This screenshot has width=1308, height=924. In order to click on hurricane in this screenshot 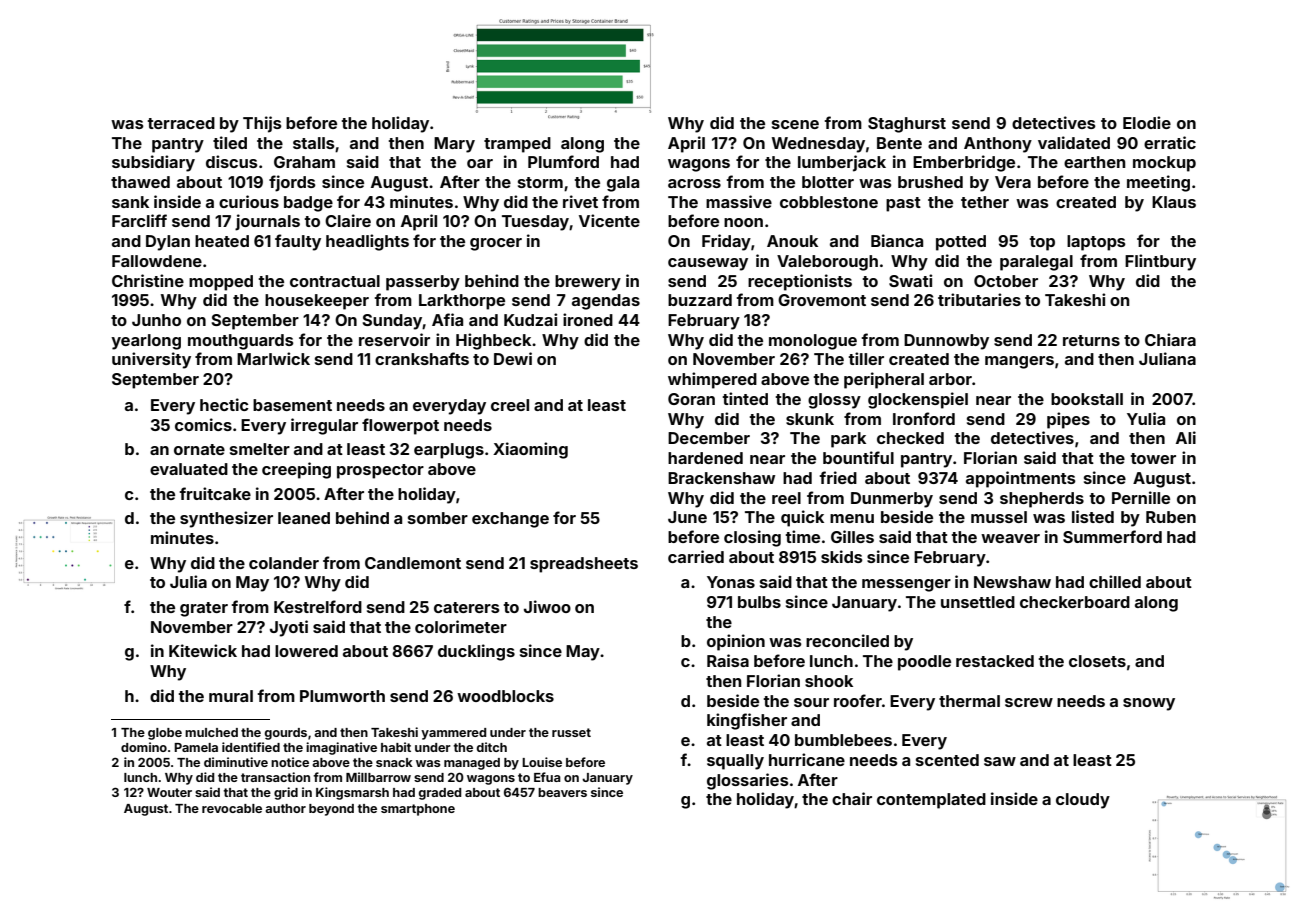, I will do `click(807, 759)`.
